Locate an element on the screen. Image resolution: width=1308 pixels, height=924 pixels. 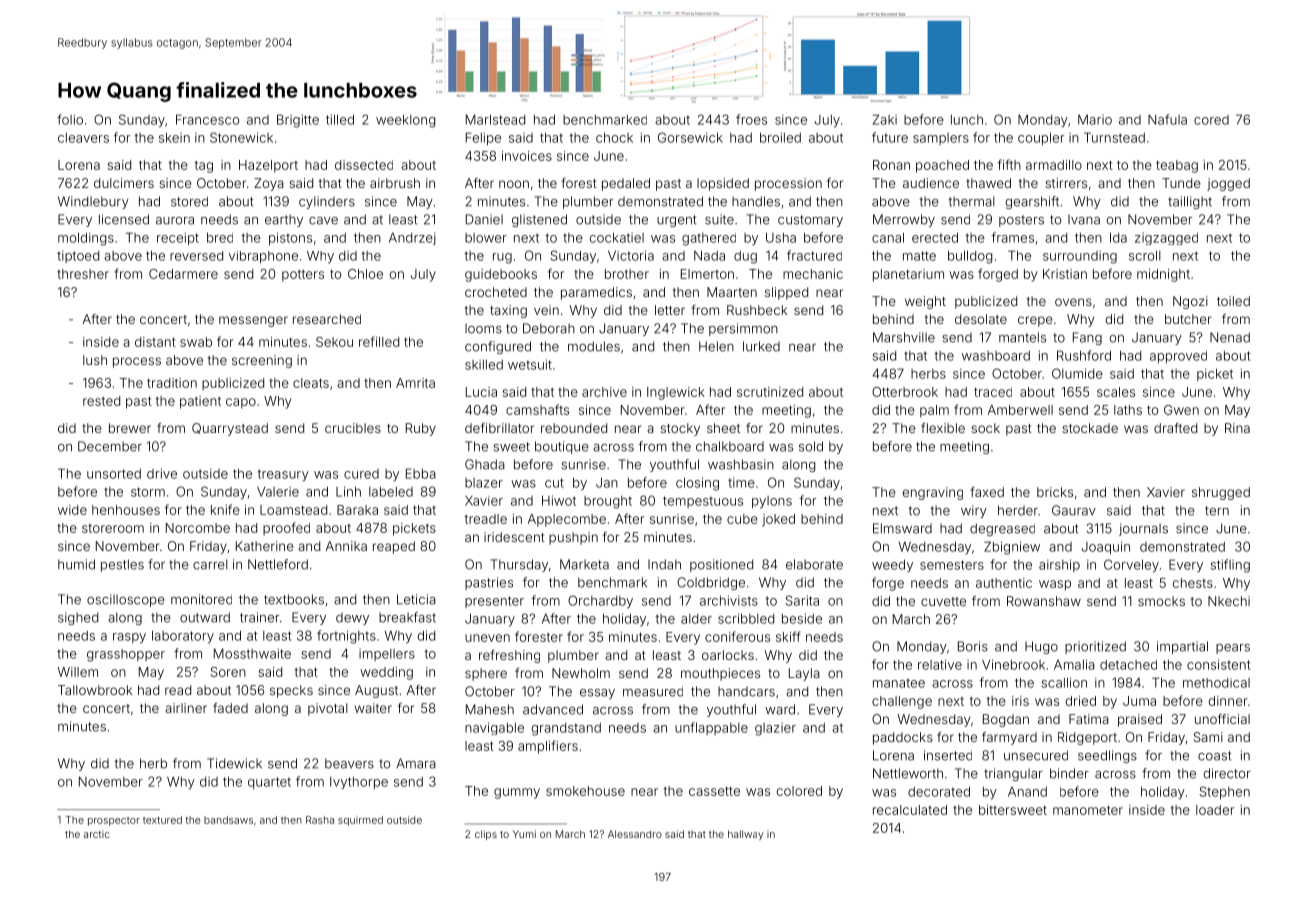
screening is located at coordinates (262, 361).
